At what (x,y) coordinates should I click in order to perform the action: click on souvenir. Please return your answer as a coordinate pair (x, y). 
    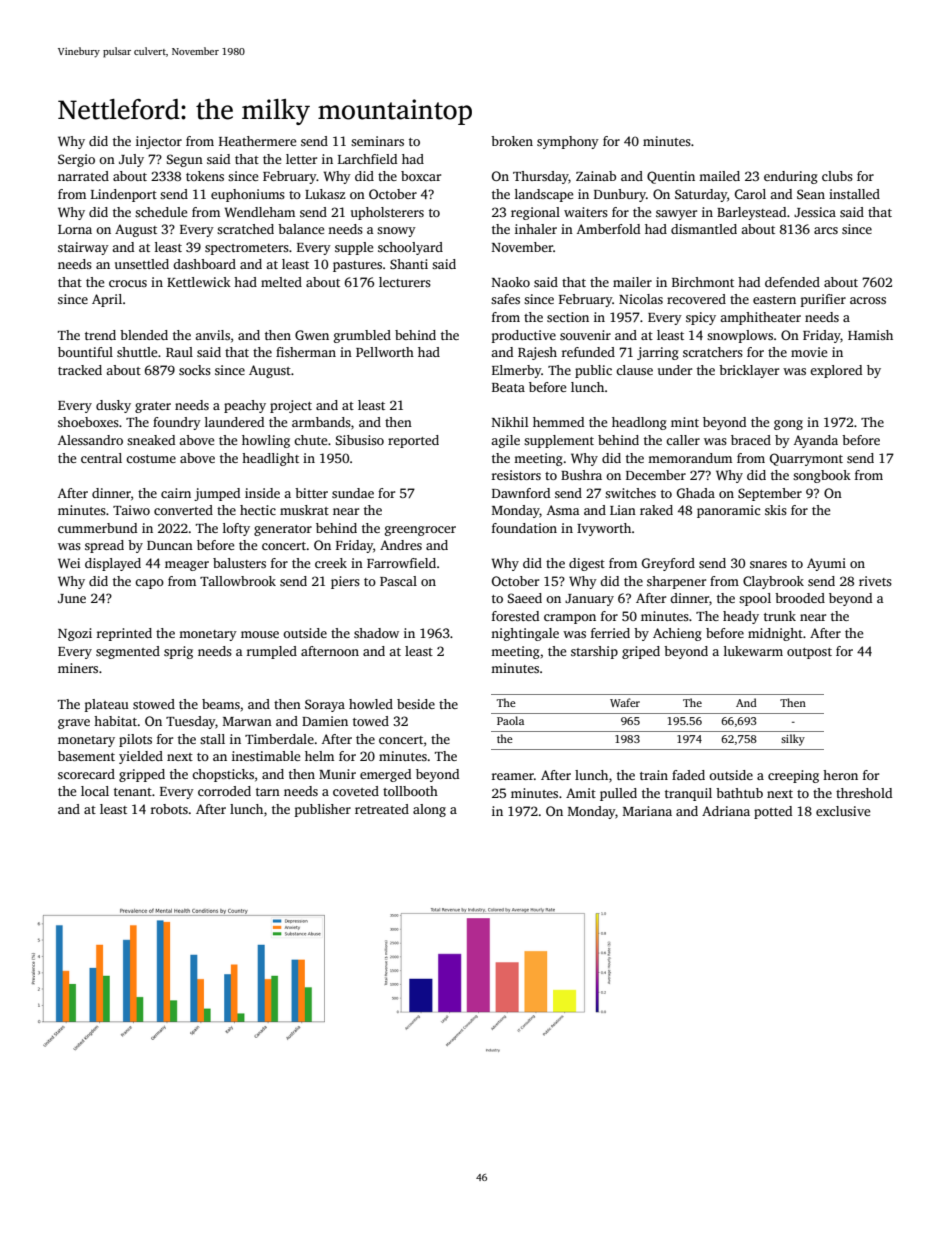
    Looking at the image, I should click on (585, 335).
